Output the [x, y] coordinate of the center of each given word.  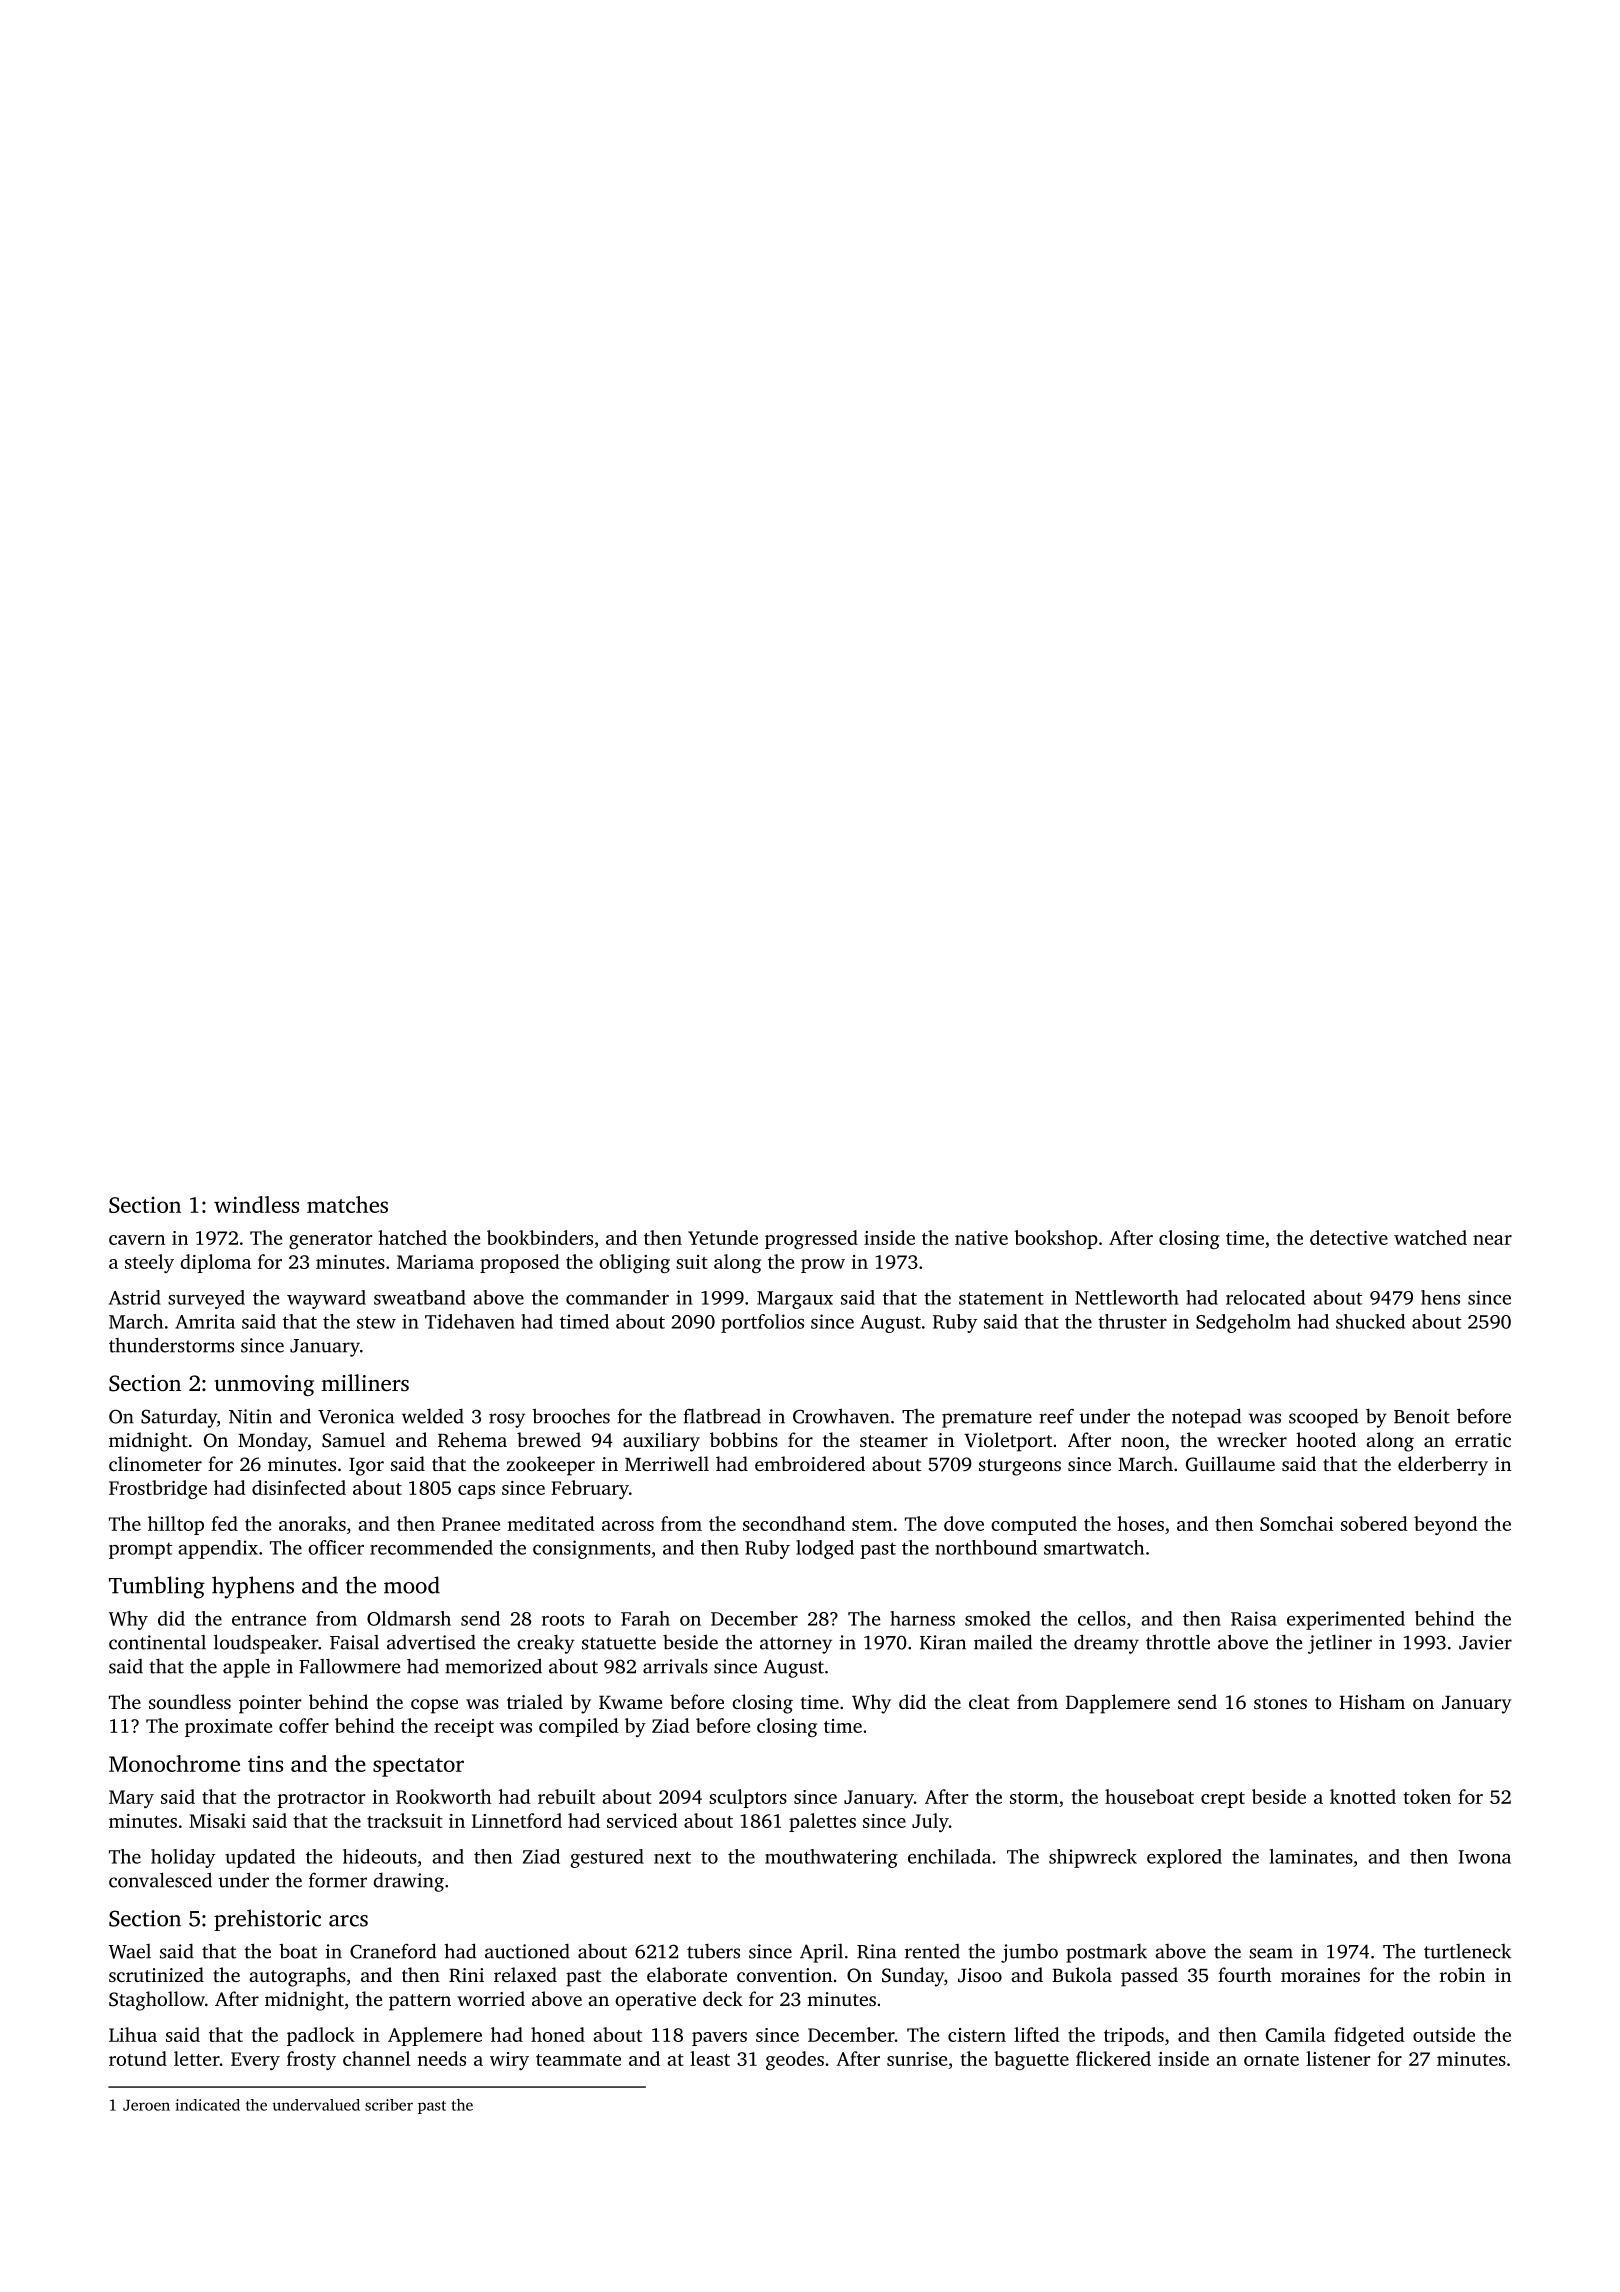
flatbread [722, 1416]
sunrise [917, 2059]
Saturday [179, 1418]
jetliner [1340, 1644]
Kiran [943, 1642]
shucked [1370, 1321]
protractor [322, 1800]
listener [1338, 2058]
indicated [207, 2105]
